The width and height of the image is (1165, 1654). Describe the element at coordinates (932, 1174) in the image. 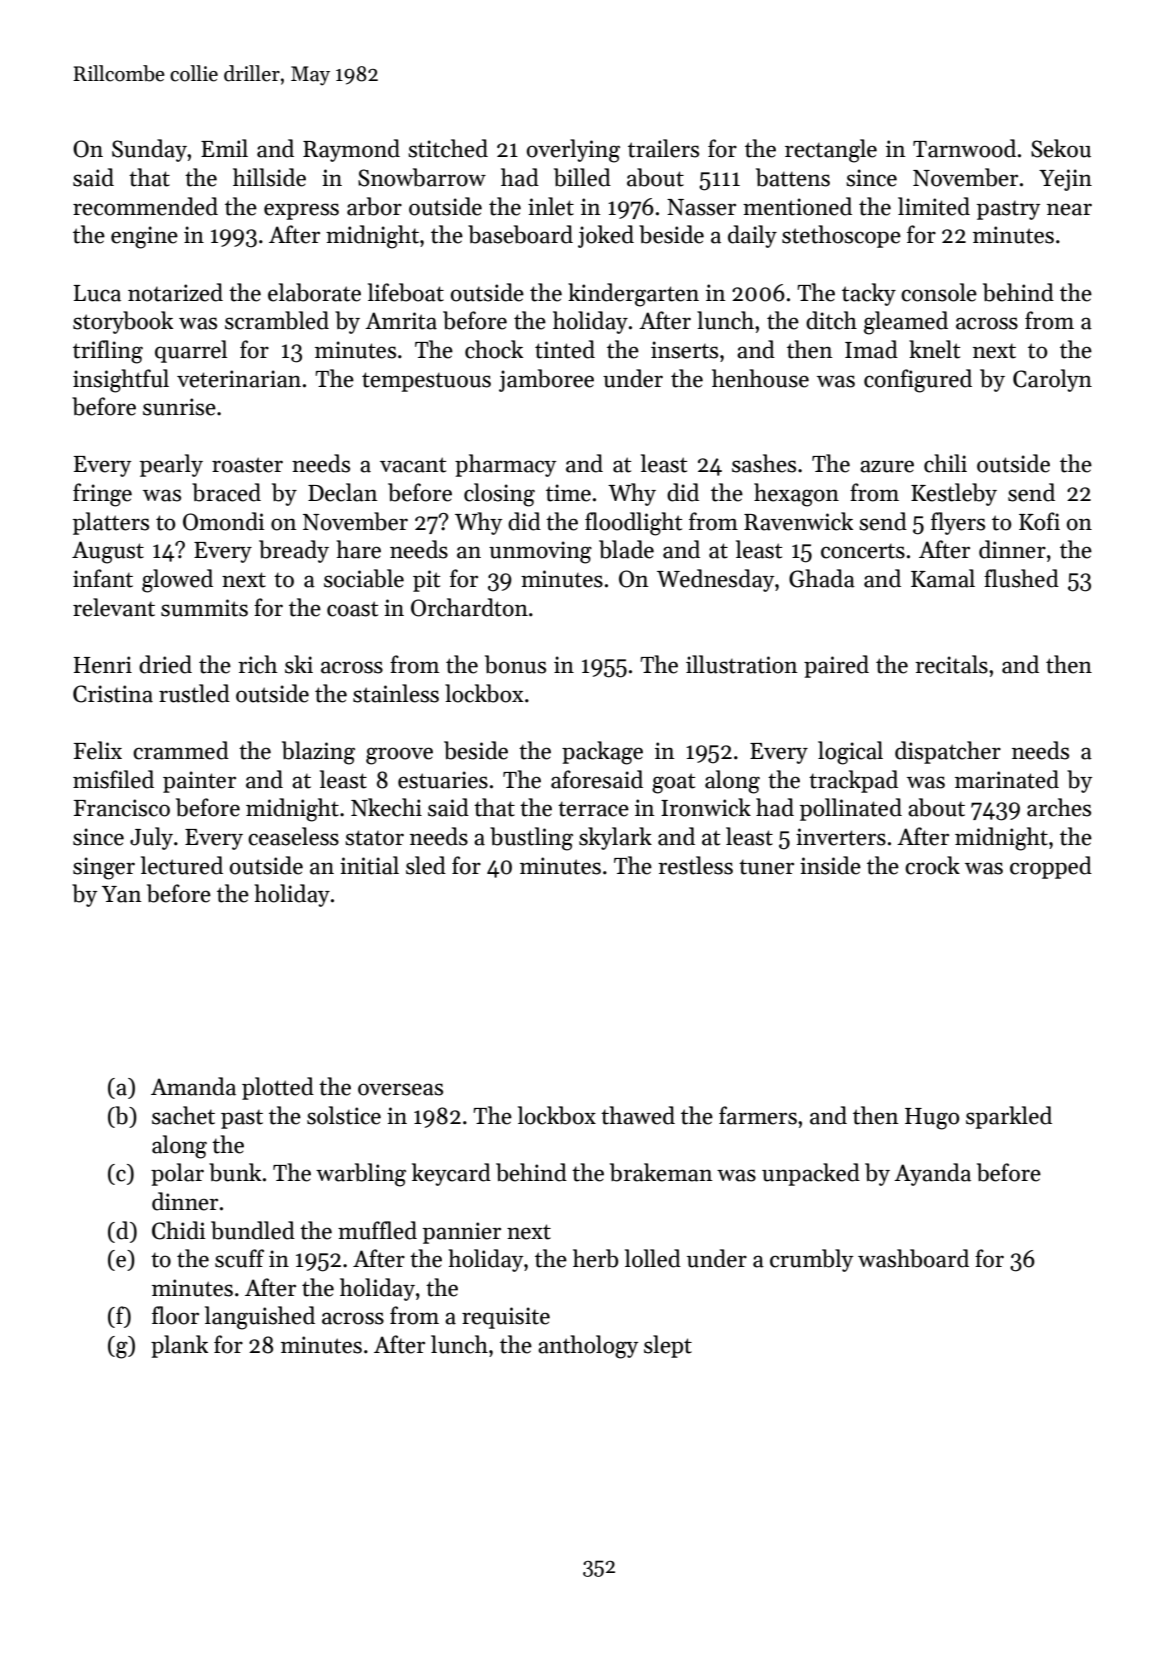

I see `Ayanda` at that location.
